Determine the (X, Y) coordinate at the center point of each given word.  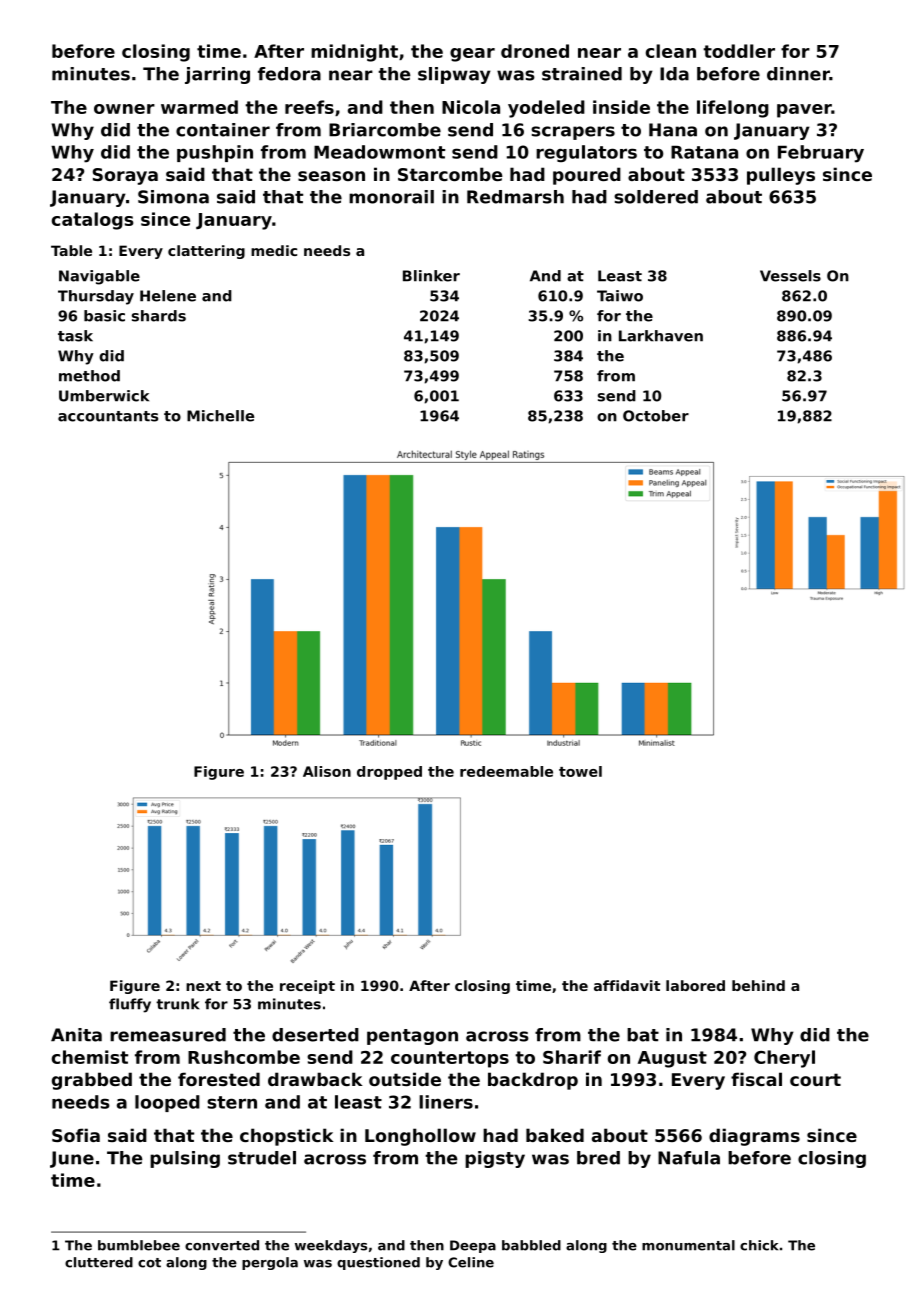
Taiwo (620, 296)
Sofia (76, 1135)
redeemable (506, 771)
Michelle (220, 416)
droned (535, 51)
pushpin (215, 153)
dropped (389, 773)
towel (580, 771)
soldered (656, 197)
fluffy (130, 1005)
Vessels (790, 276)
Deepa (473, 1246)
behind (758, 985)
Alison (327, 771)
